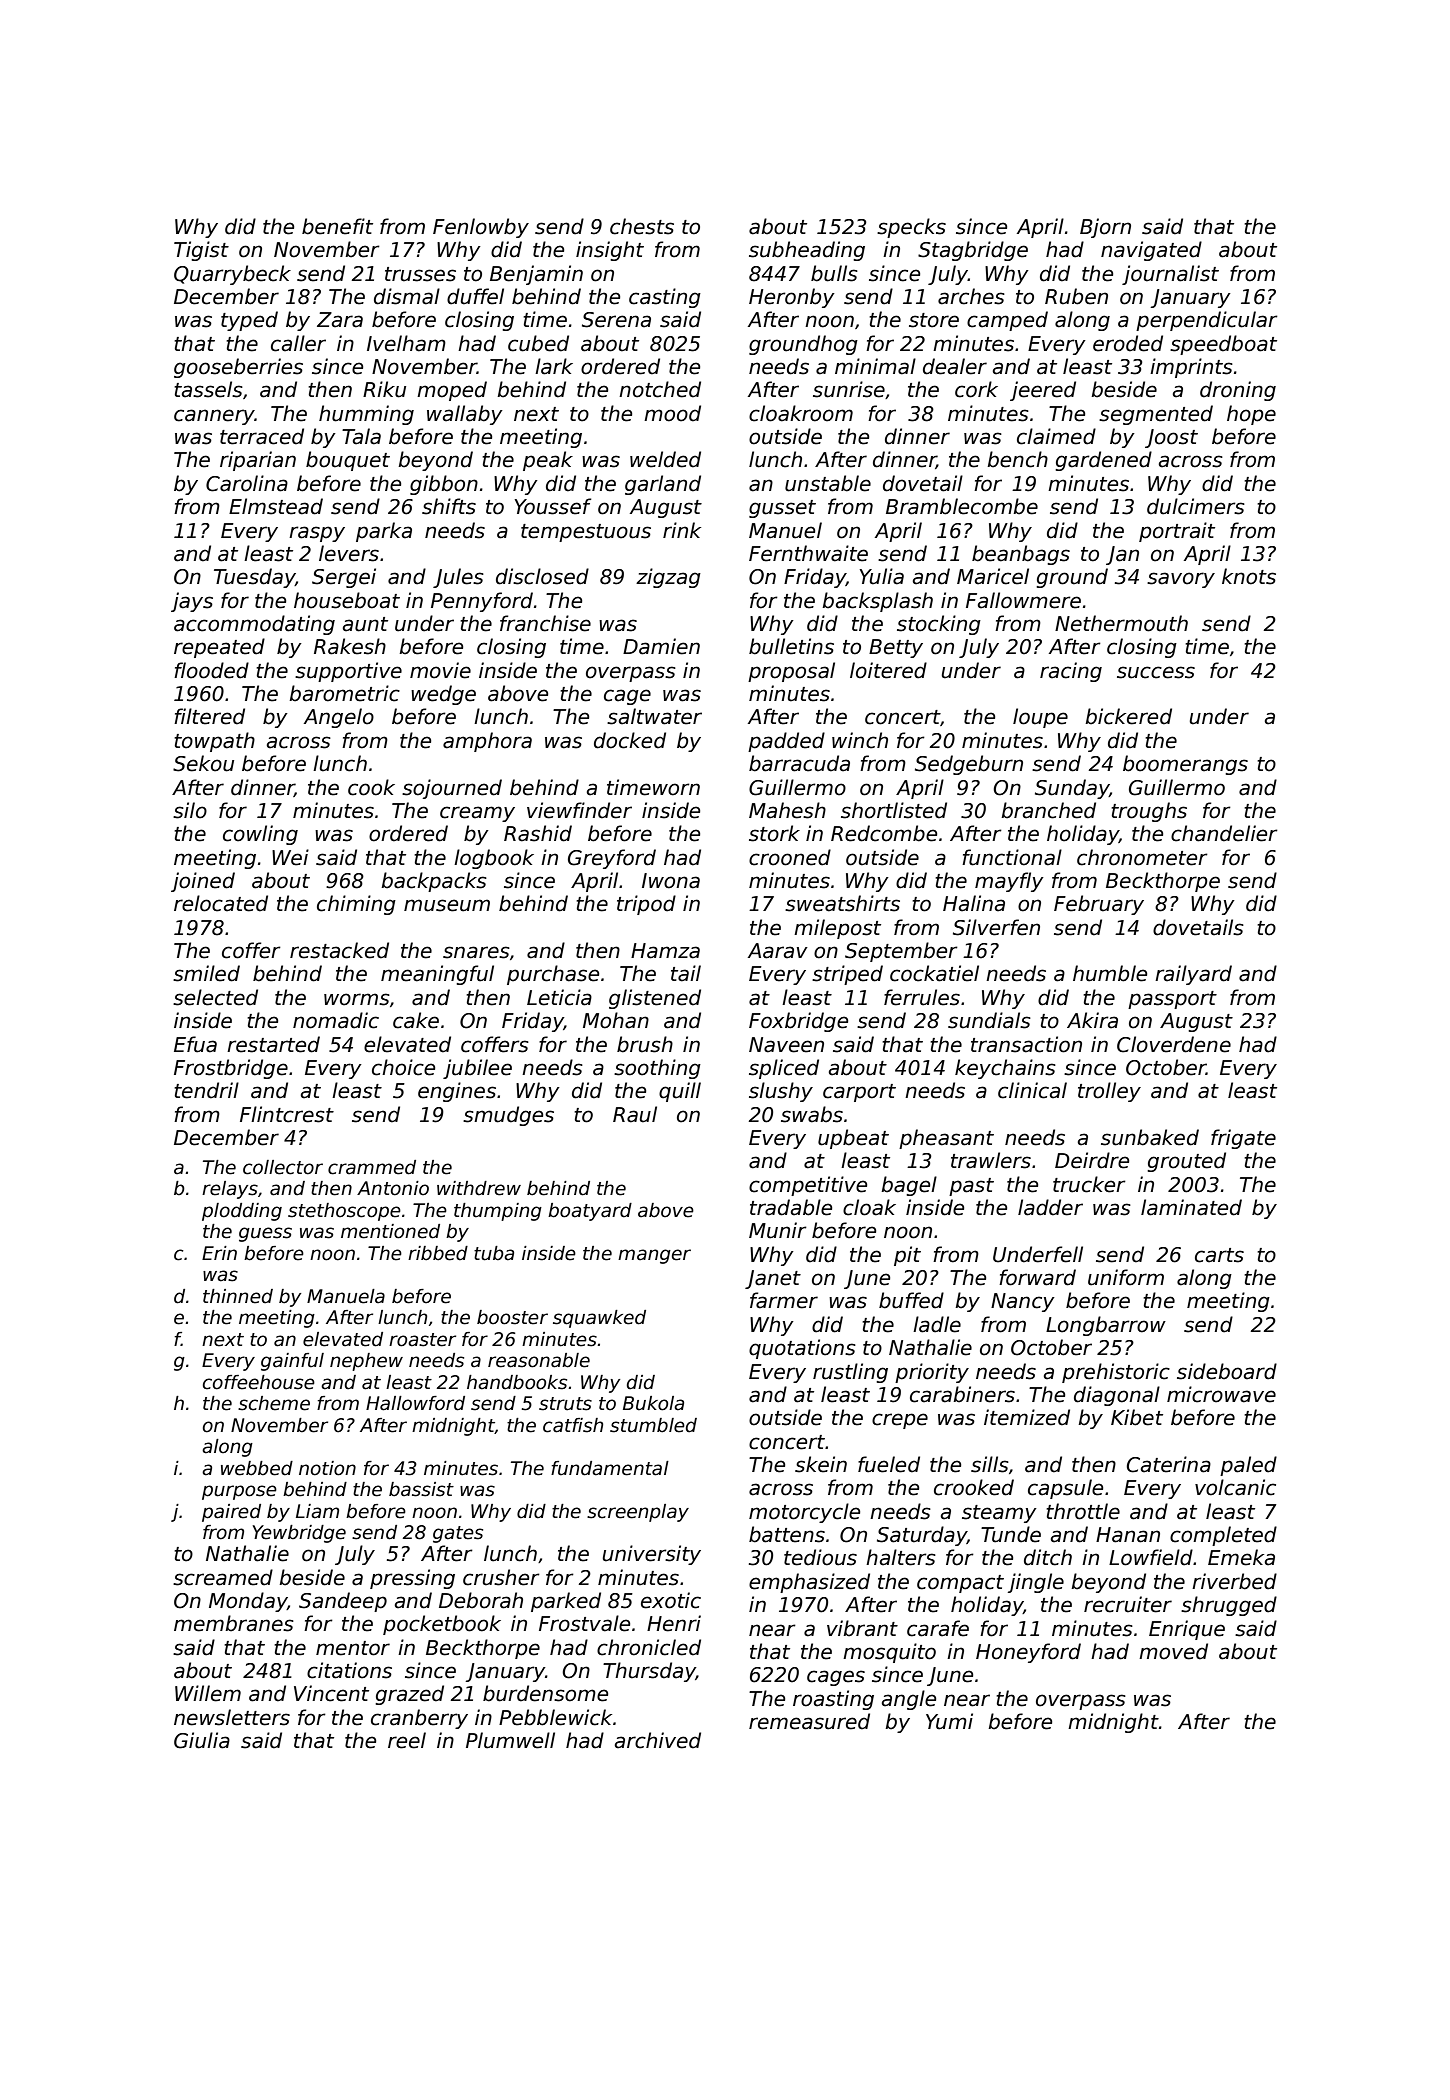 This screenshot has width=1450, height=2100. I want to click on Sergei, so click(344, 578).
